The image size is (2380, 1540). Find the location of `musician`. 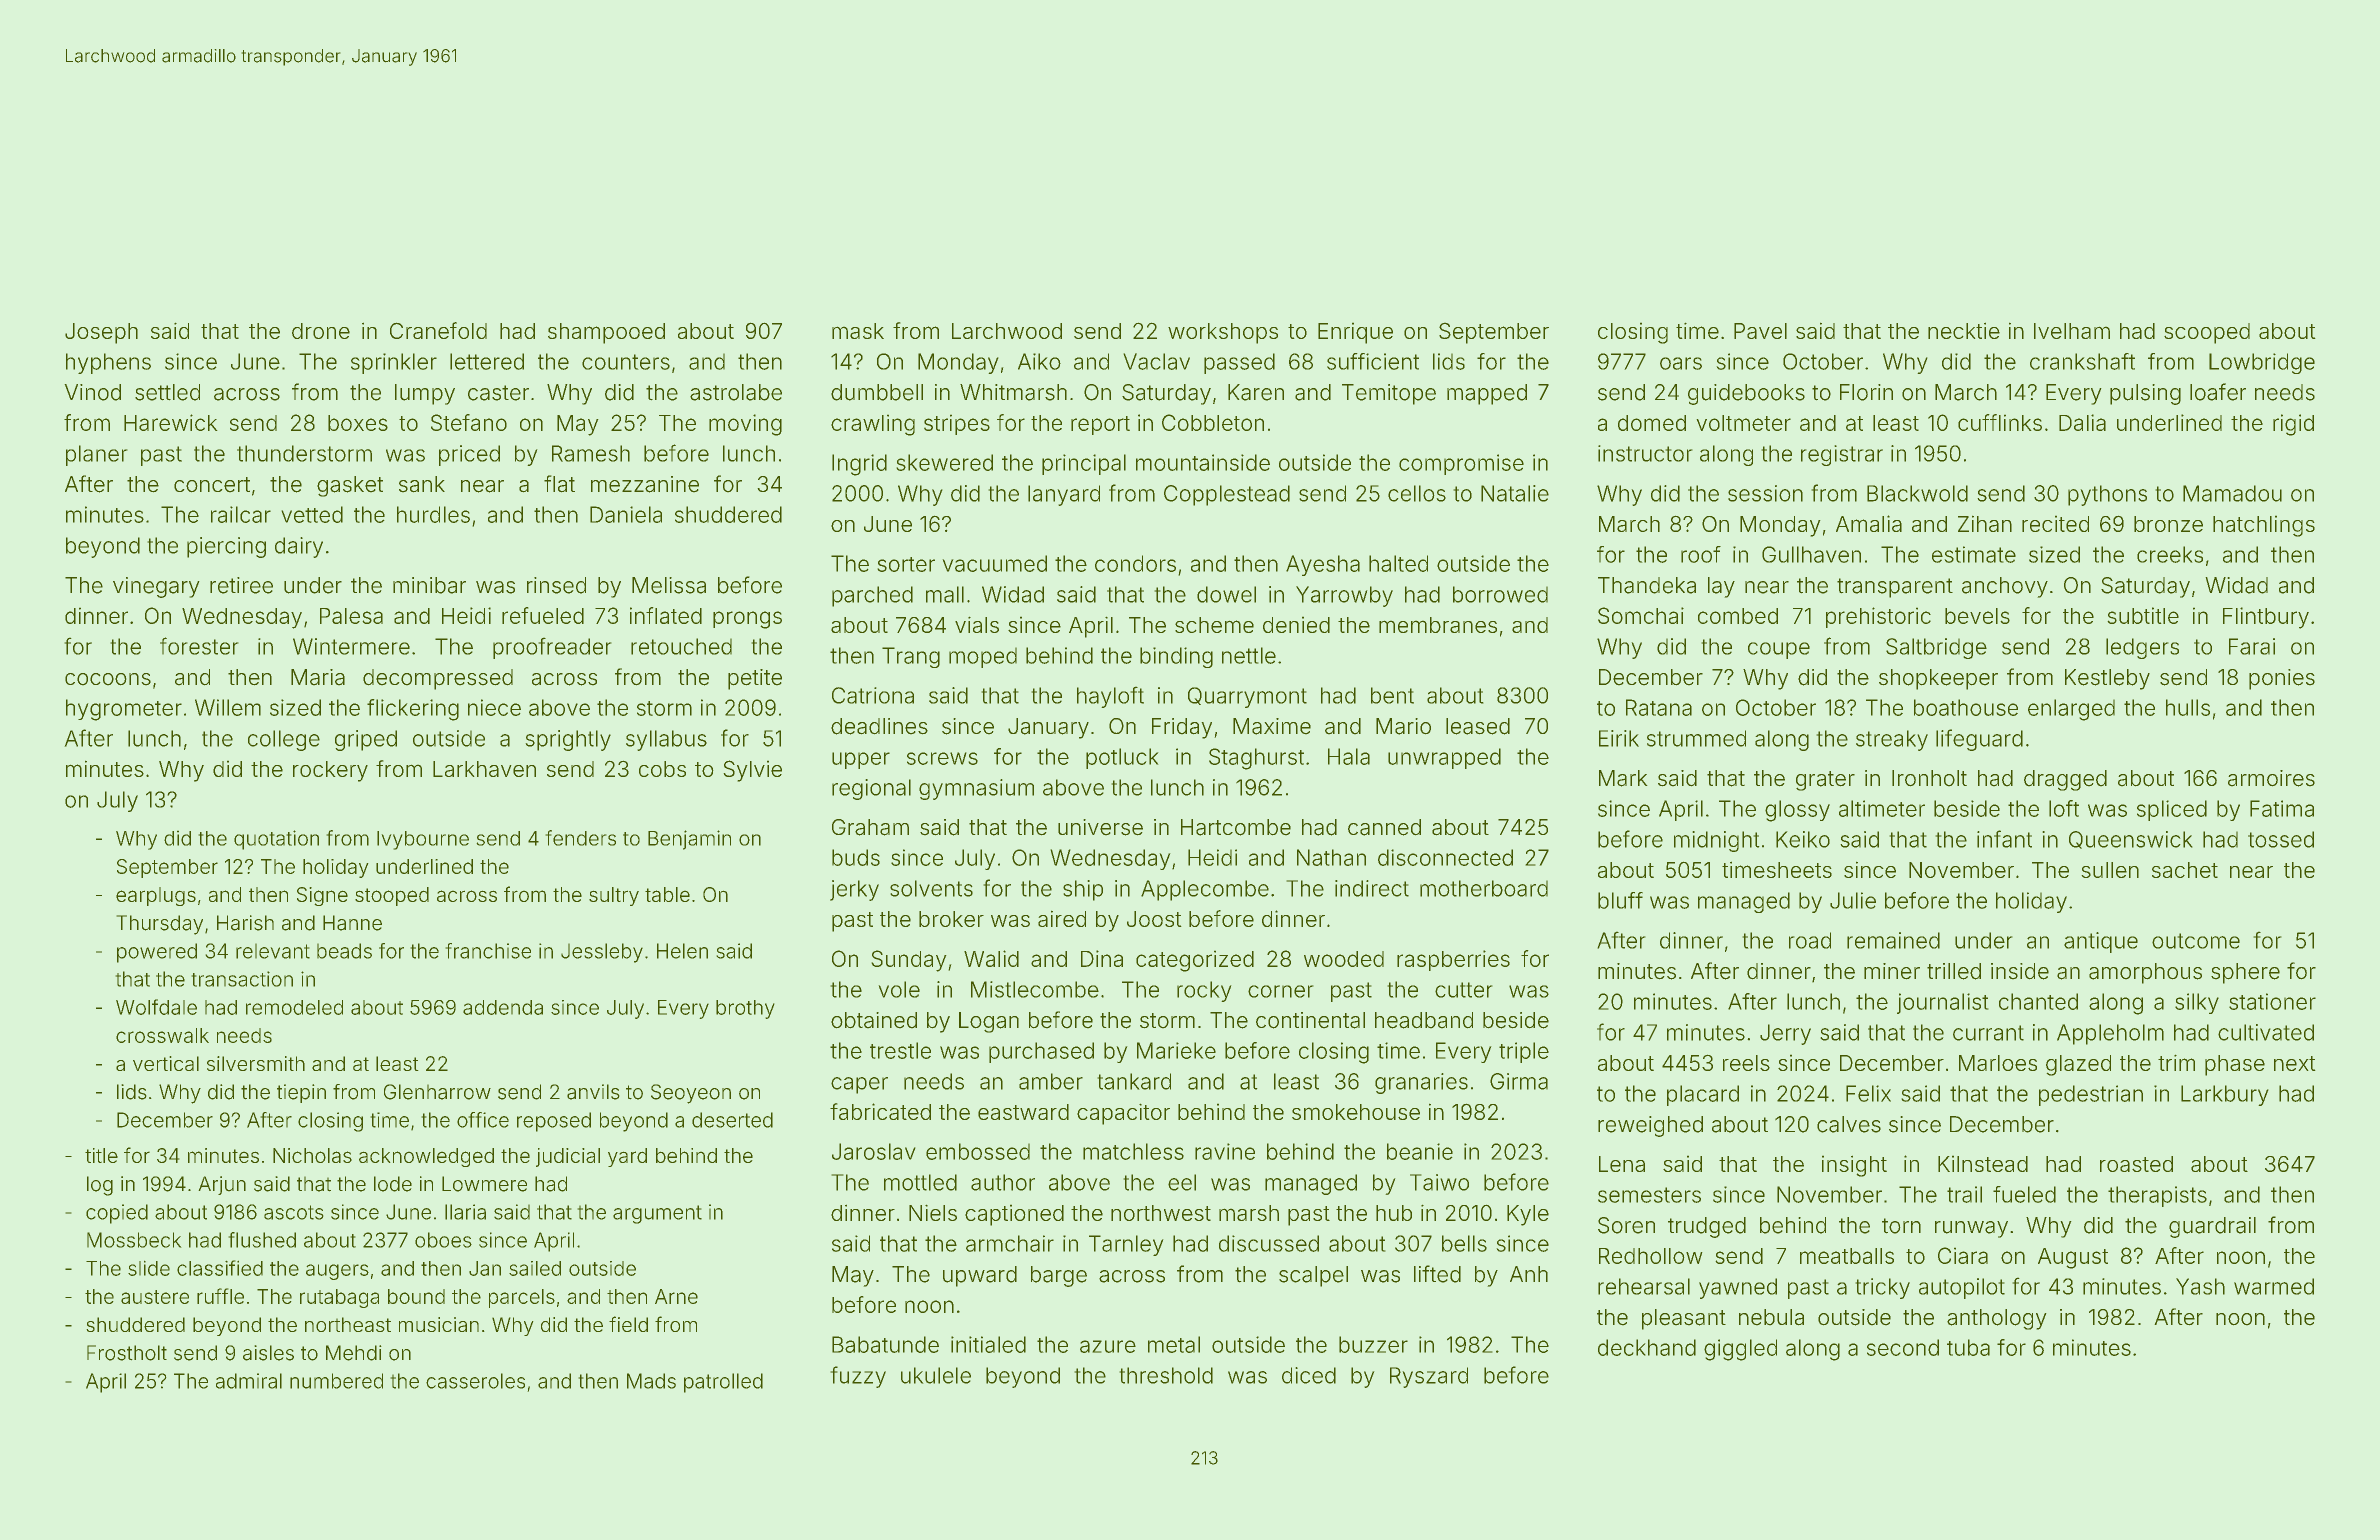

musician is located at coordinates (439, 1324).
